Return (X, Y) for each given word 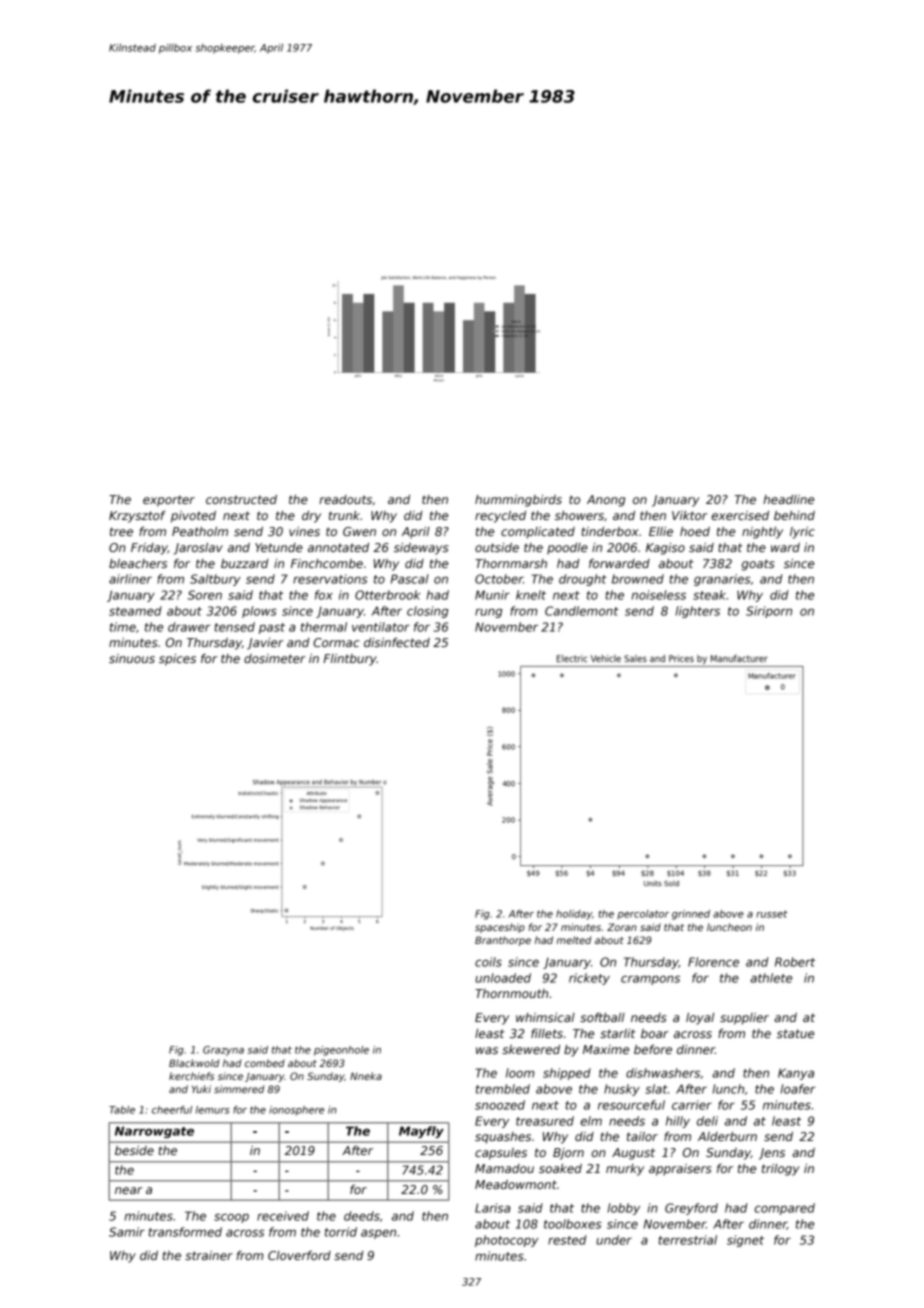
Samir (127, 1232)
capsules (501, 1154)
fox (324, 595)
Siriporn (769, 612)
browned (638, 579)
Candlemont (582, 611)
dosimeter (275, 658)
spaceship (500, 928)
